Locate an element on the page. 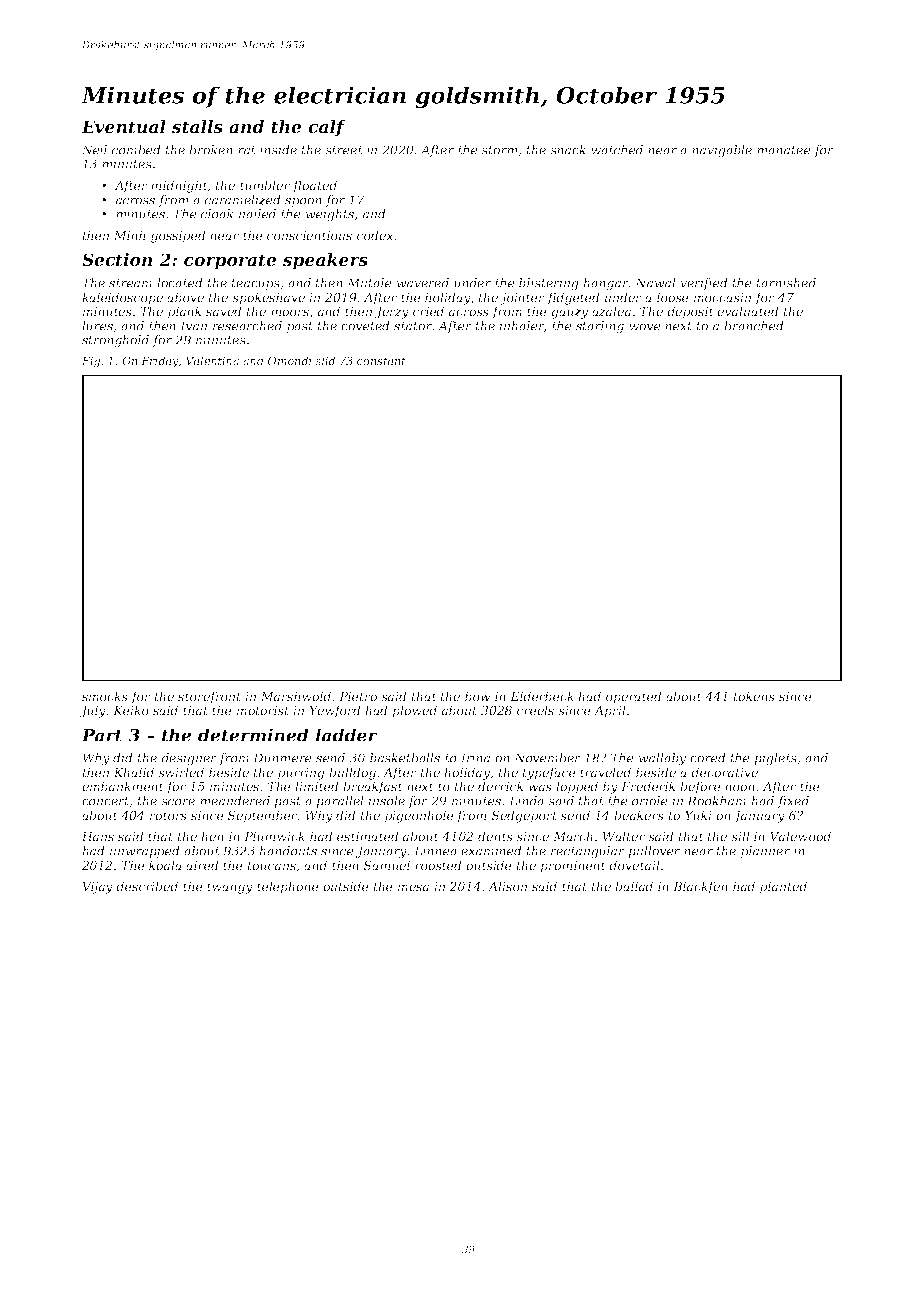  bow is located at coordinates (478, 696).
